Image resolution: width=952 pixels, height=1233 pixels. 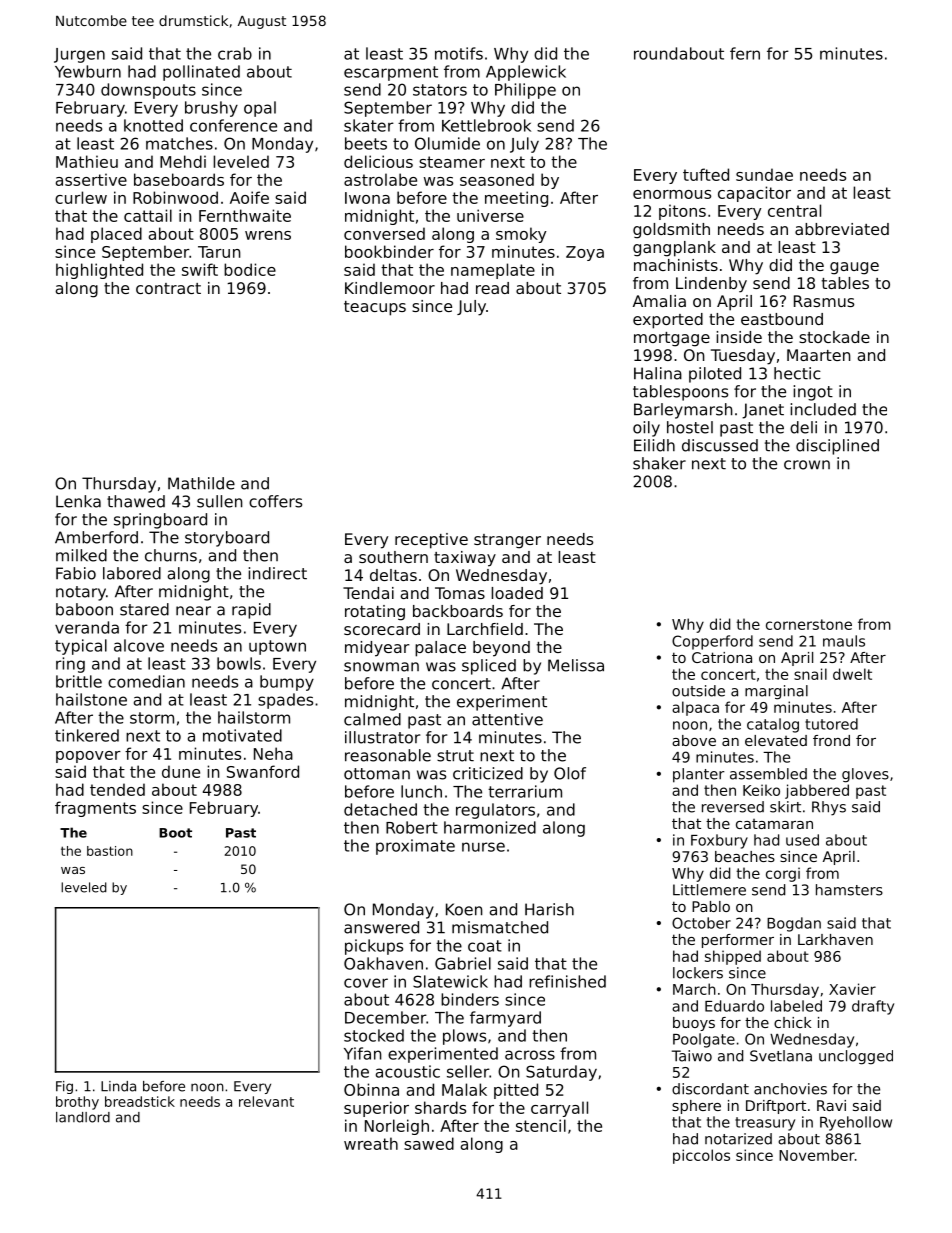 What do you see at coordinates (99, 271) in the screenshot?
I see `highlighted` at bounding box center [99, 271].
